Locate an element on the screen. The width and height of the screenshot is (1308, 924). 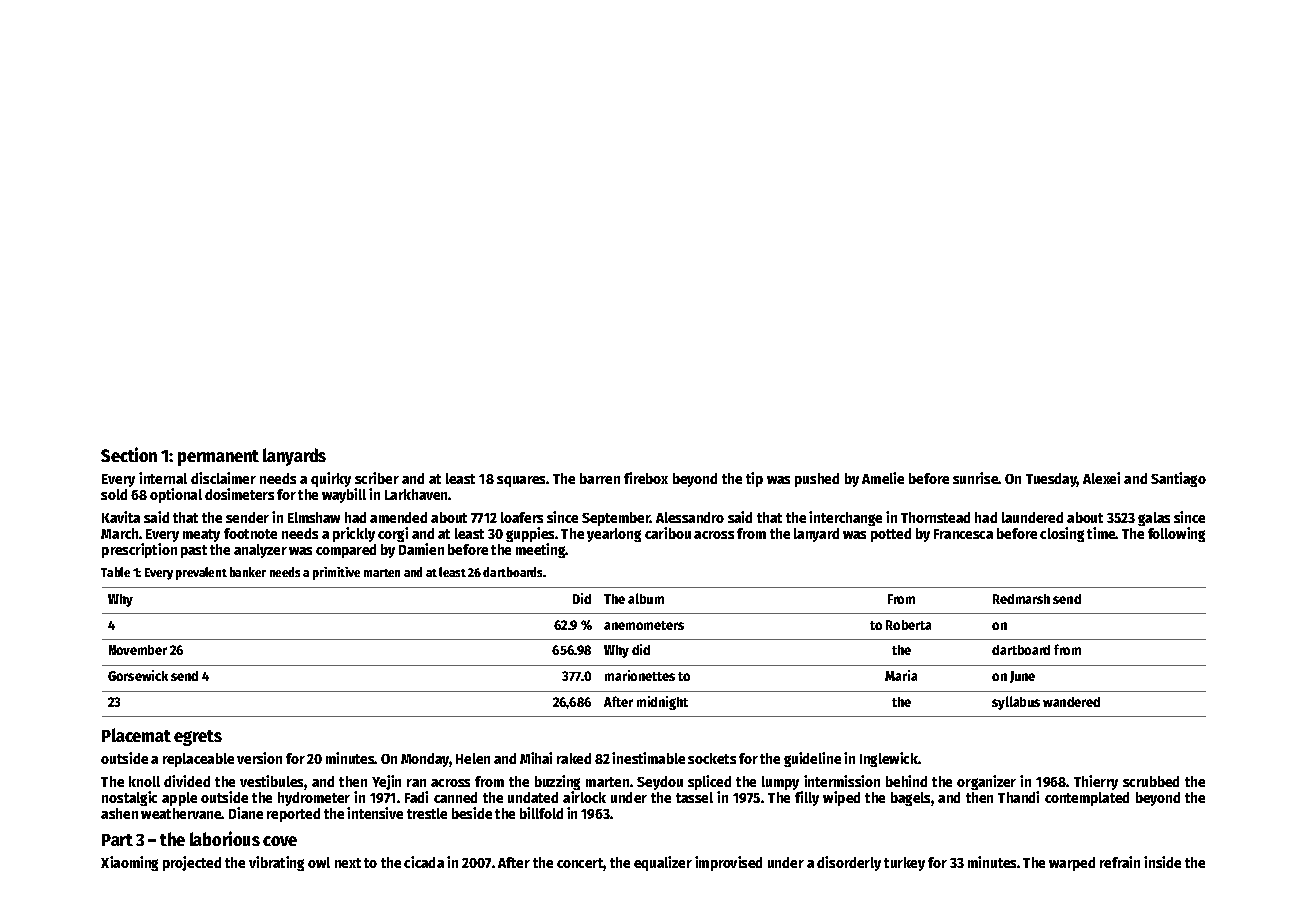
quirky is located at coordinates (331, 479).
